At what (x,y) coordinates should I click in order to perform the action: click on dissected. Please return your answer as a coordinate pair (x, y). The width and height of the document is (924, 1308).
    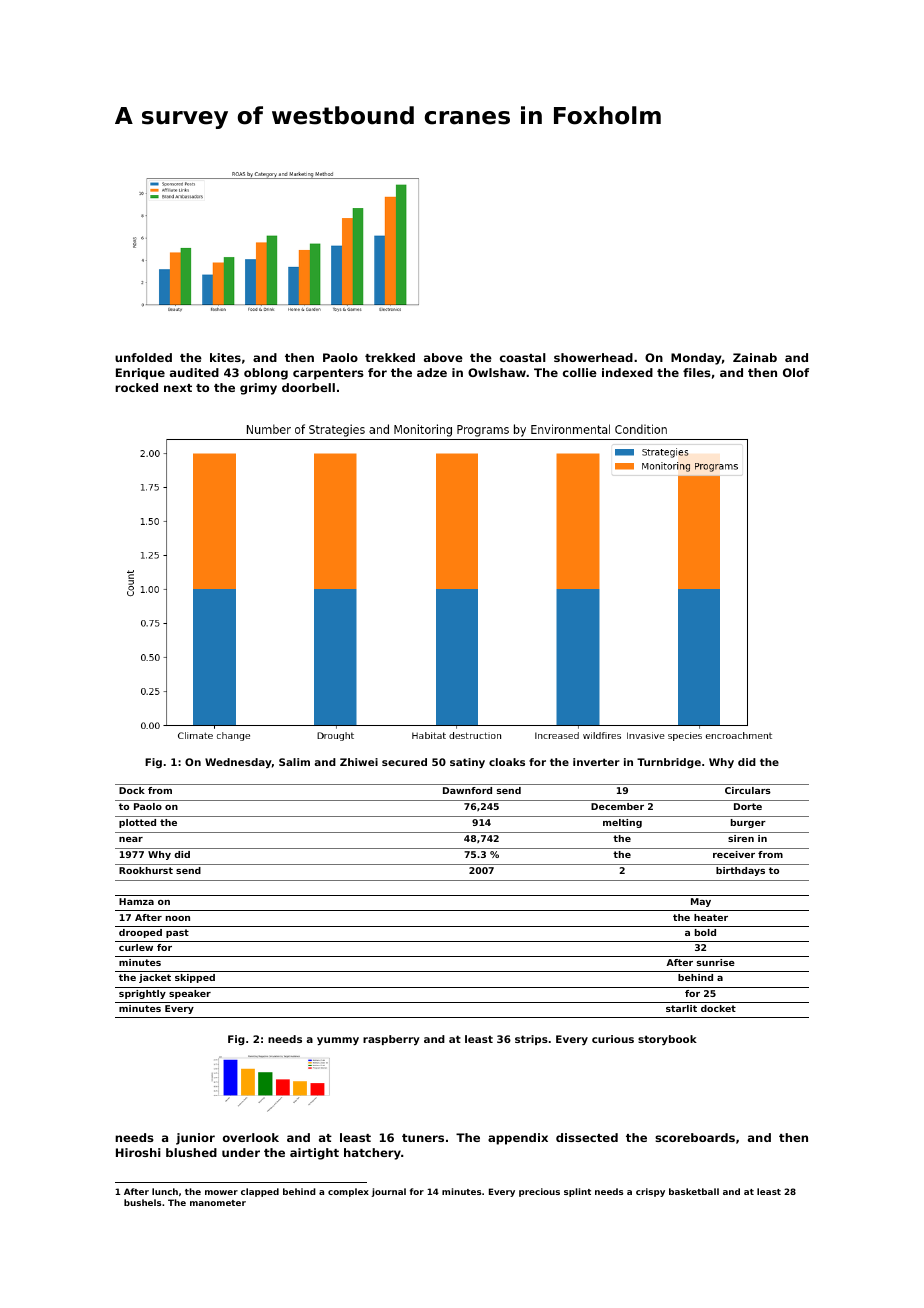
    Looking at the image, I should click on (587, 1137).
